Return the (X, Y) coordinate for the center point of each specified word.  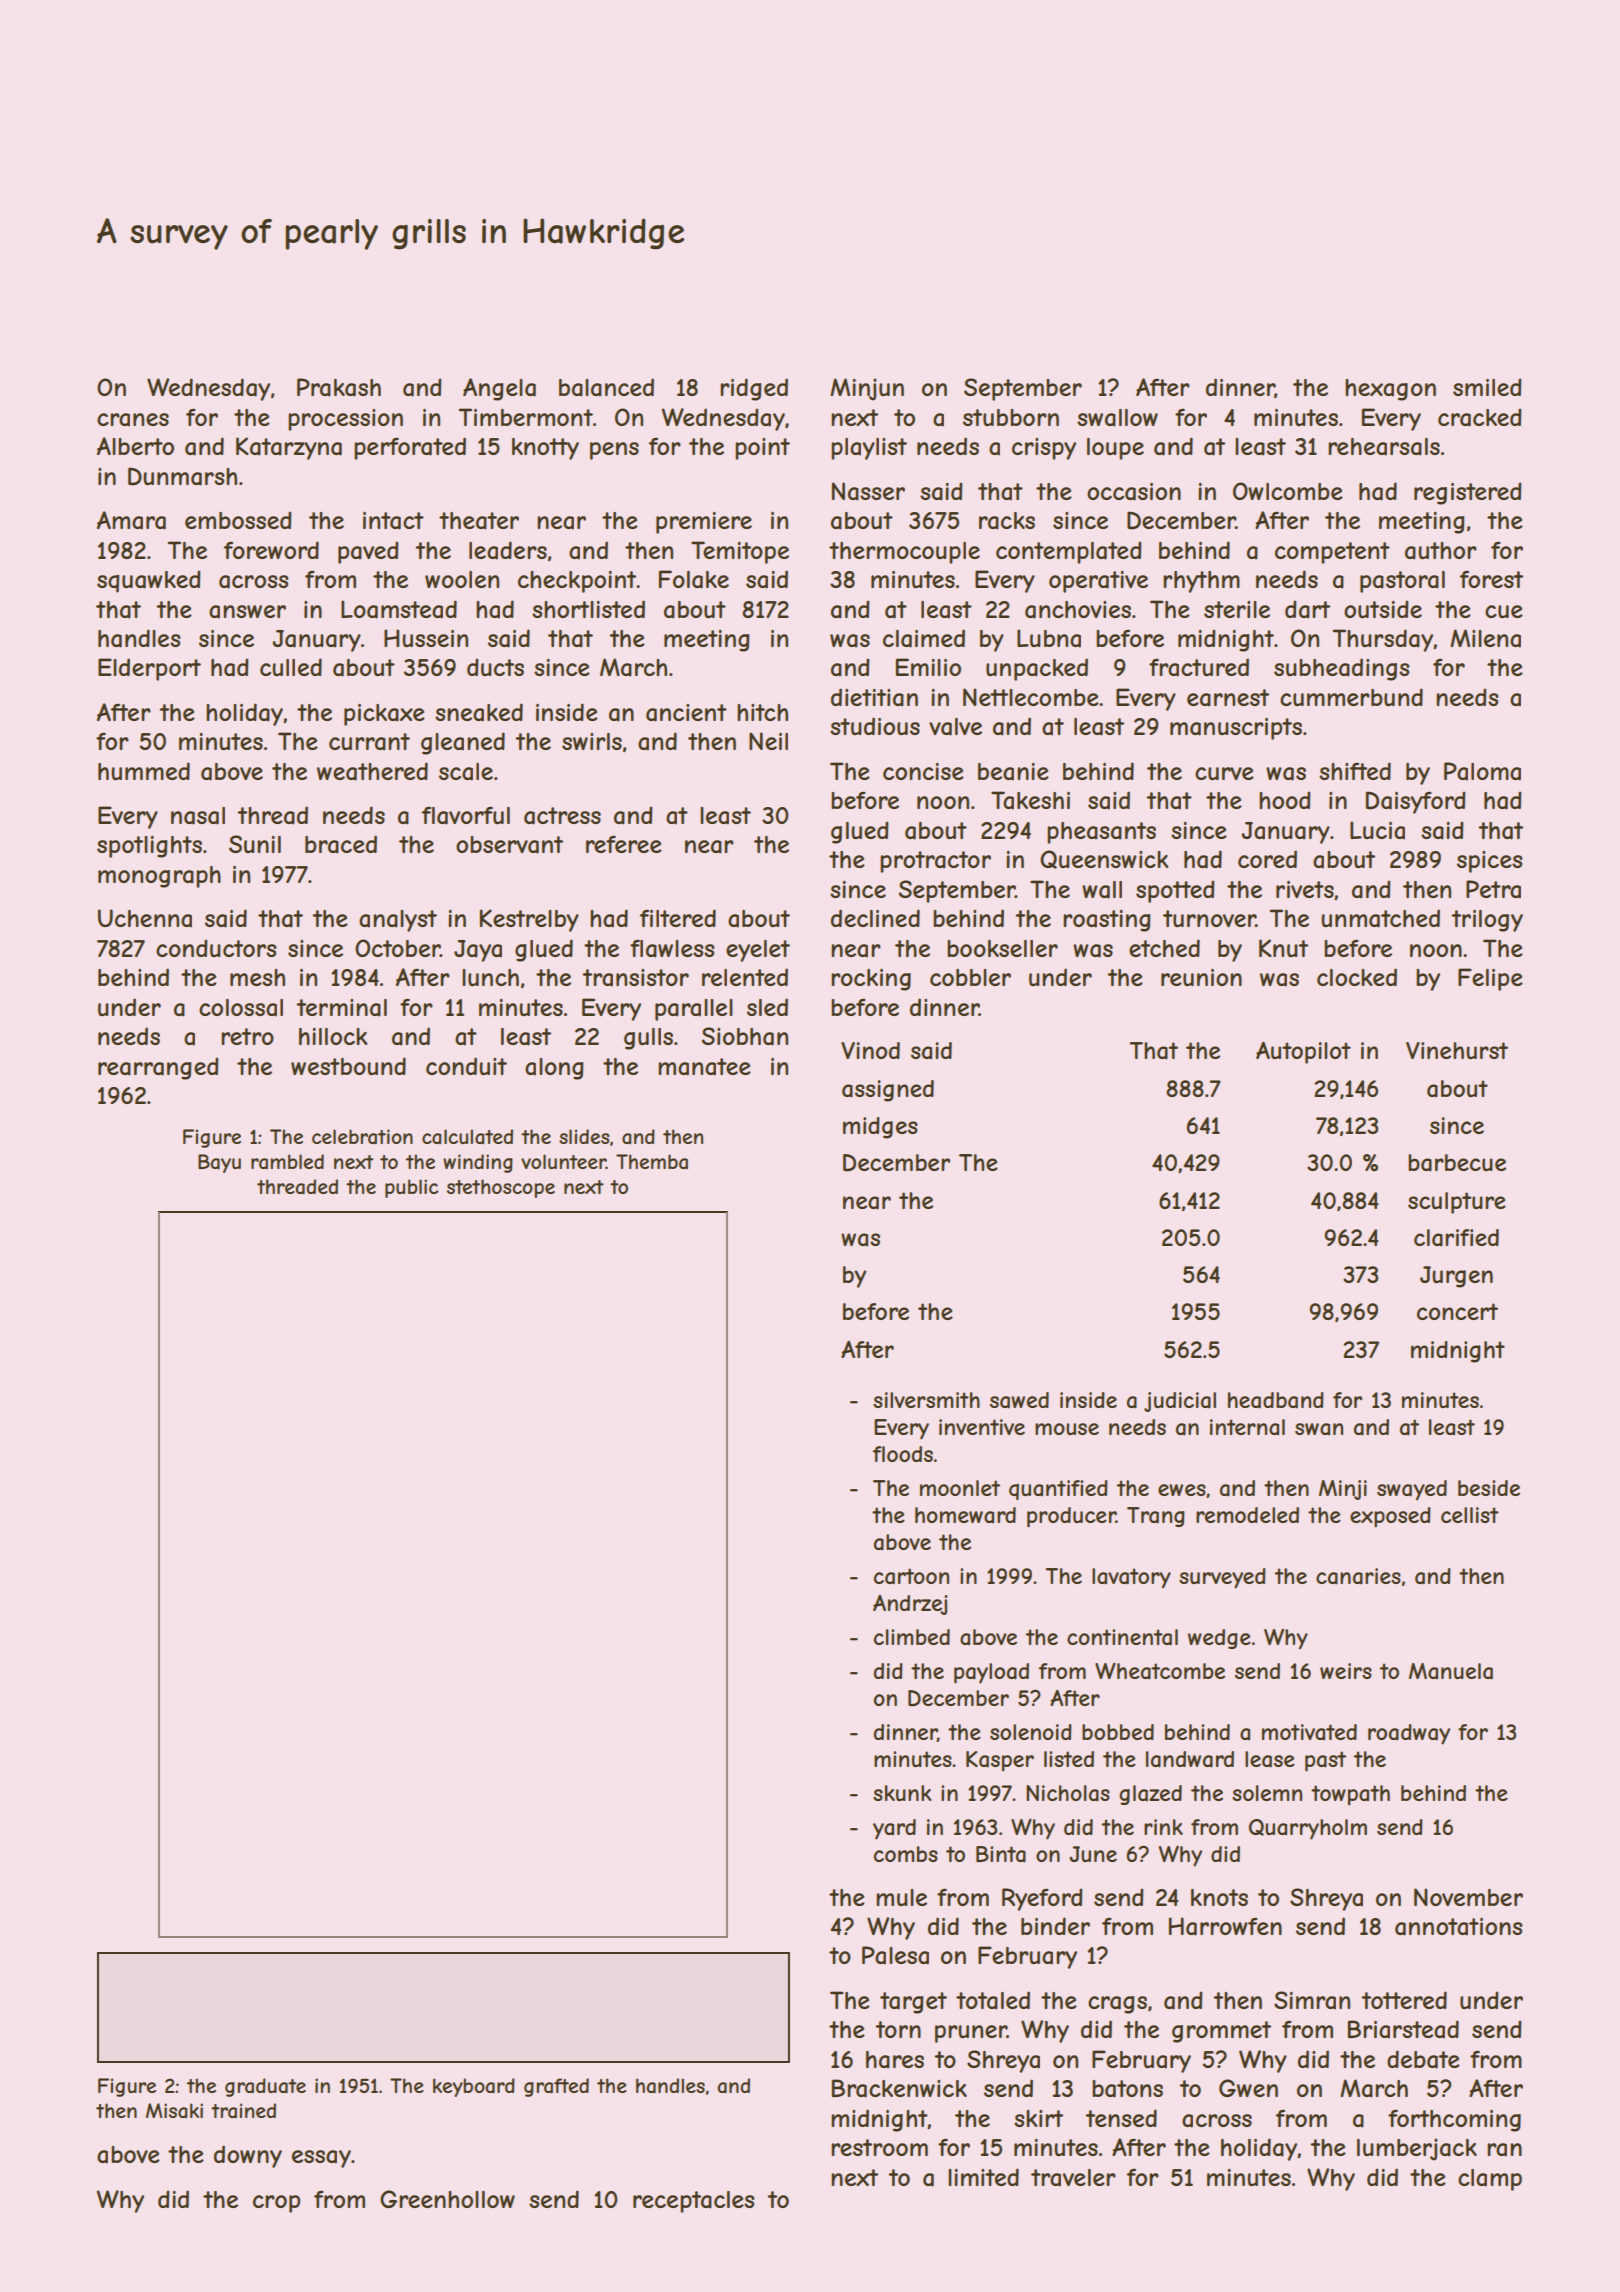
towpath (1350, 1795)
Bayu (219, 1163)
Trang (1156, 1517)
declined (875, 918)
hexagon (1390, 390)
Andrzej (910, 1605)
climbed (912, 1637)
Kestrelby (529, 920)
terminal (342, 1008)
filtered (678, 918)
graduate (265, 2087)
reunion (1201, 977)
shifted (1355, 771)
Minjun (867, 389)
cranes (133, 420)
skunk (902, 1793)
